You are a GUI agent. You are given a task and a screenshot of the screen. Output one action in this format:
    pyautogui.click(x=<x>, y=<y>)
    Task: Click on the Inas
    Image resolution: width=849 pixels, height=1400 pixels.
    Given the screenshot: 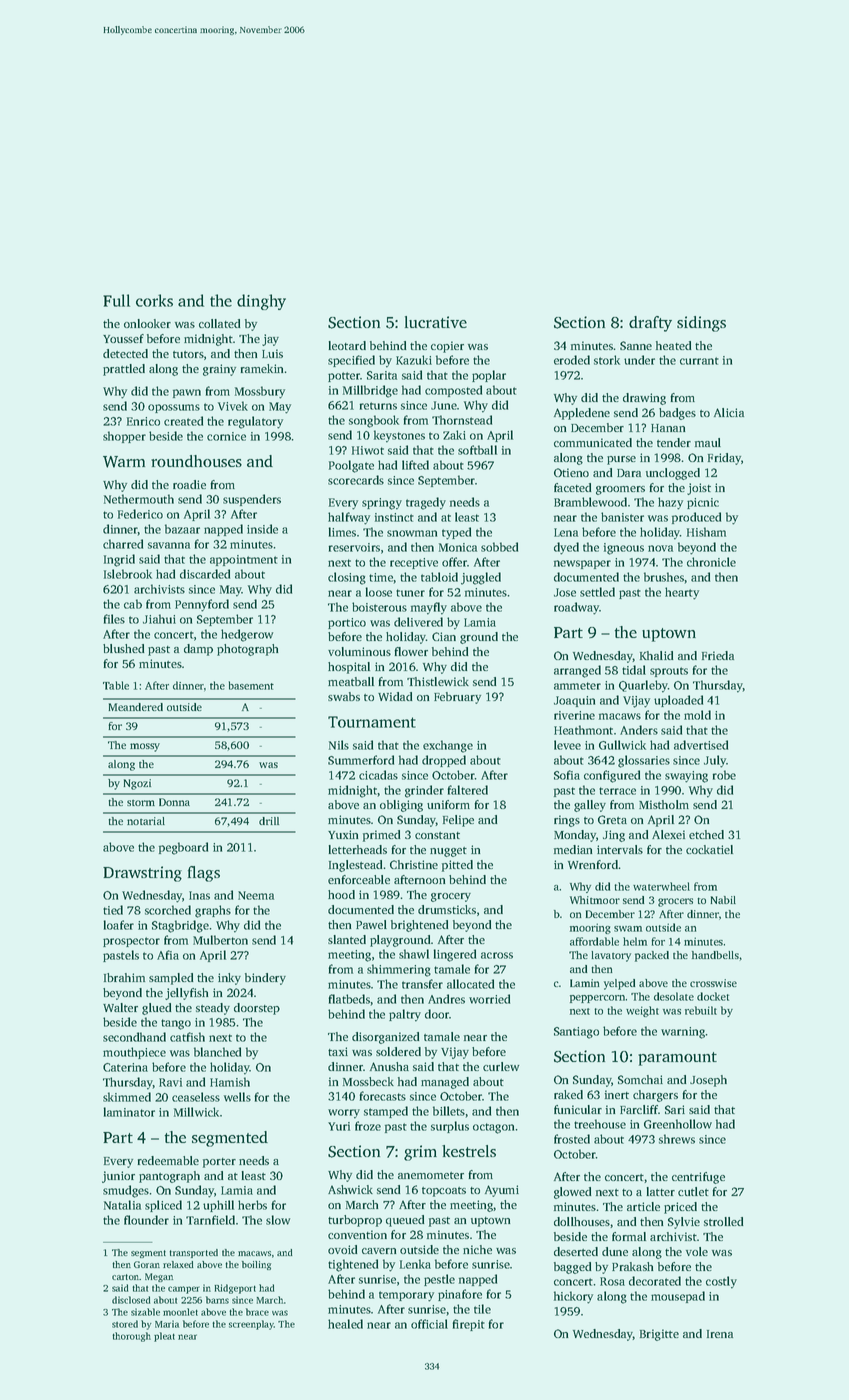 What is the action you would take?
    pyautogui.click(x=199, y=895)
